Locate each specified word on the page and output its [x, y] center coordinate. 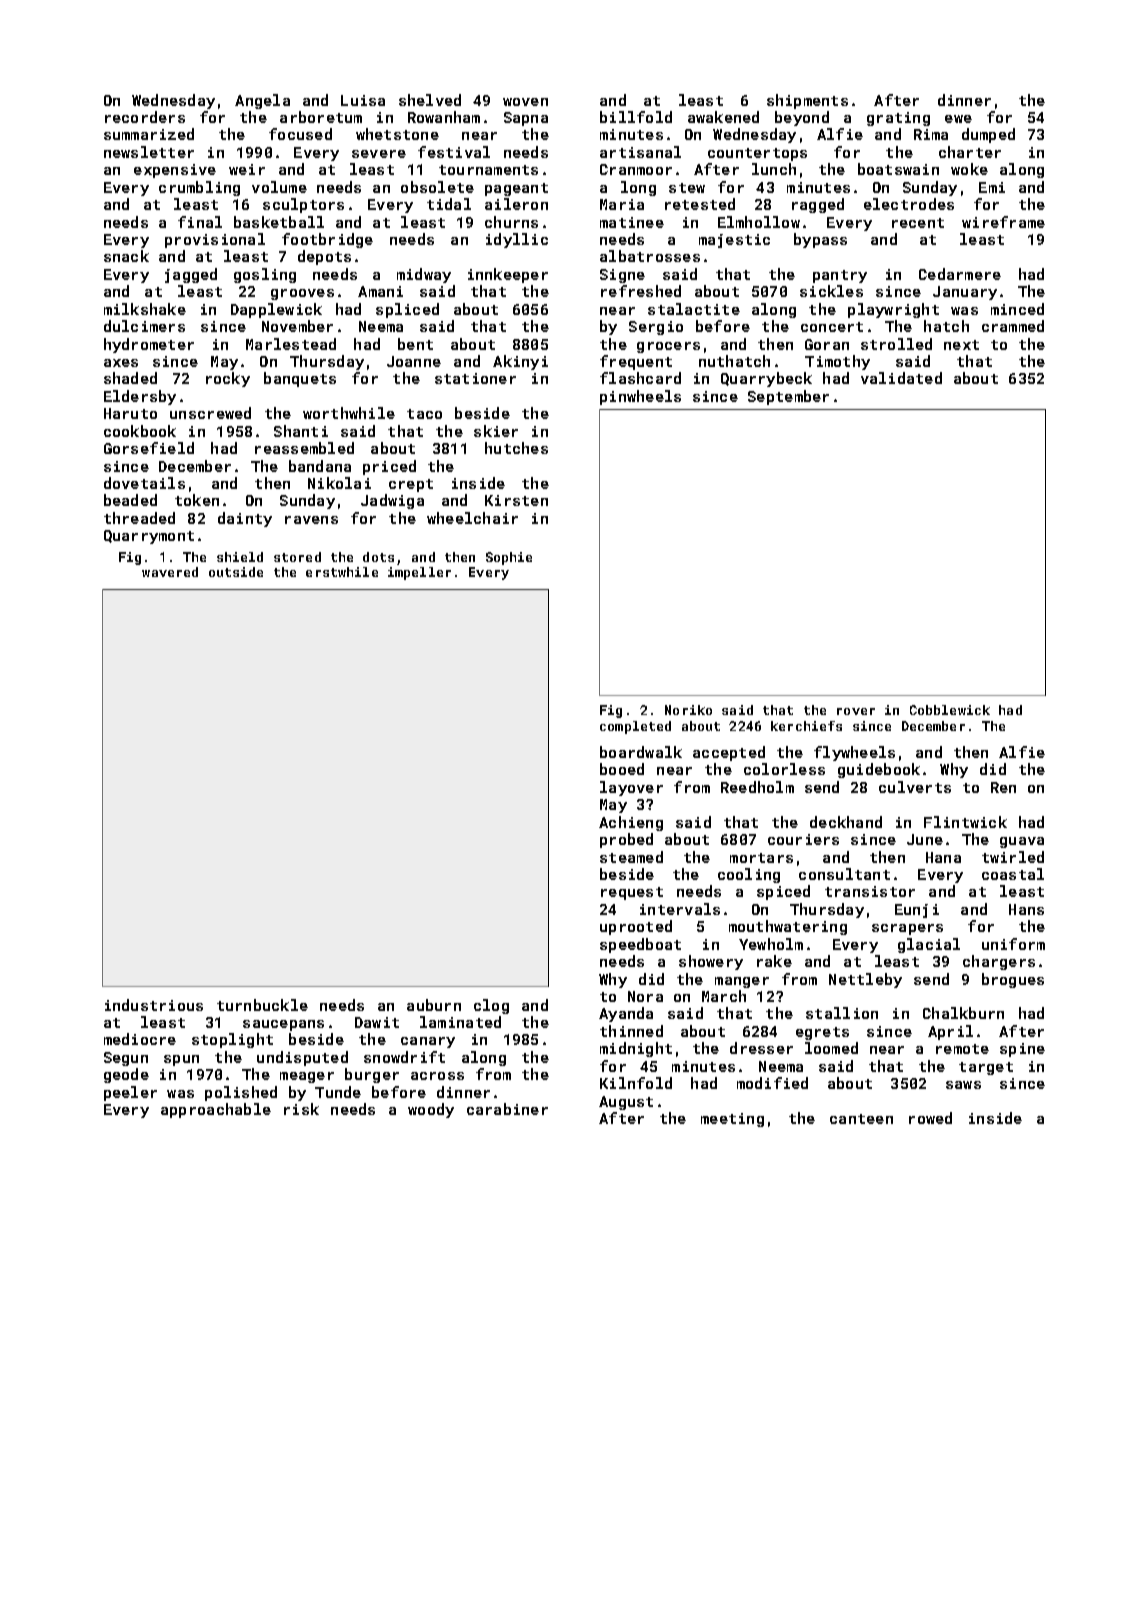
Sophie [509, 558]
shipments [807, 101]
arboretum [321, 117]
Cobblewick [950, 710]
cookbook [140, 431]
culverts [915, 787]
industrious [154, 1005]
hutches [516, 448]
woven [525, 102]
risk [301, 1109]
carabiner [507, 1109]
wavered [170, 572]
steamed [631, 857]
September [788, 397]
